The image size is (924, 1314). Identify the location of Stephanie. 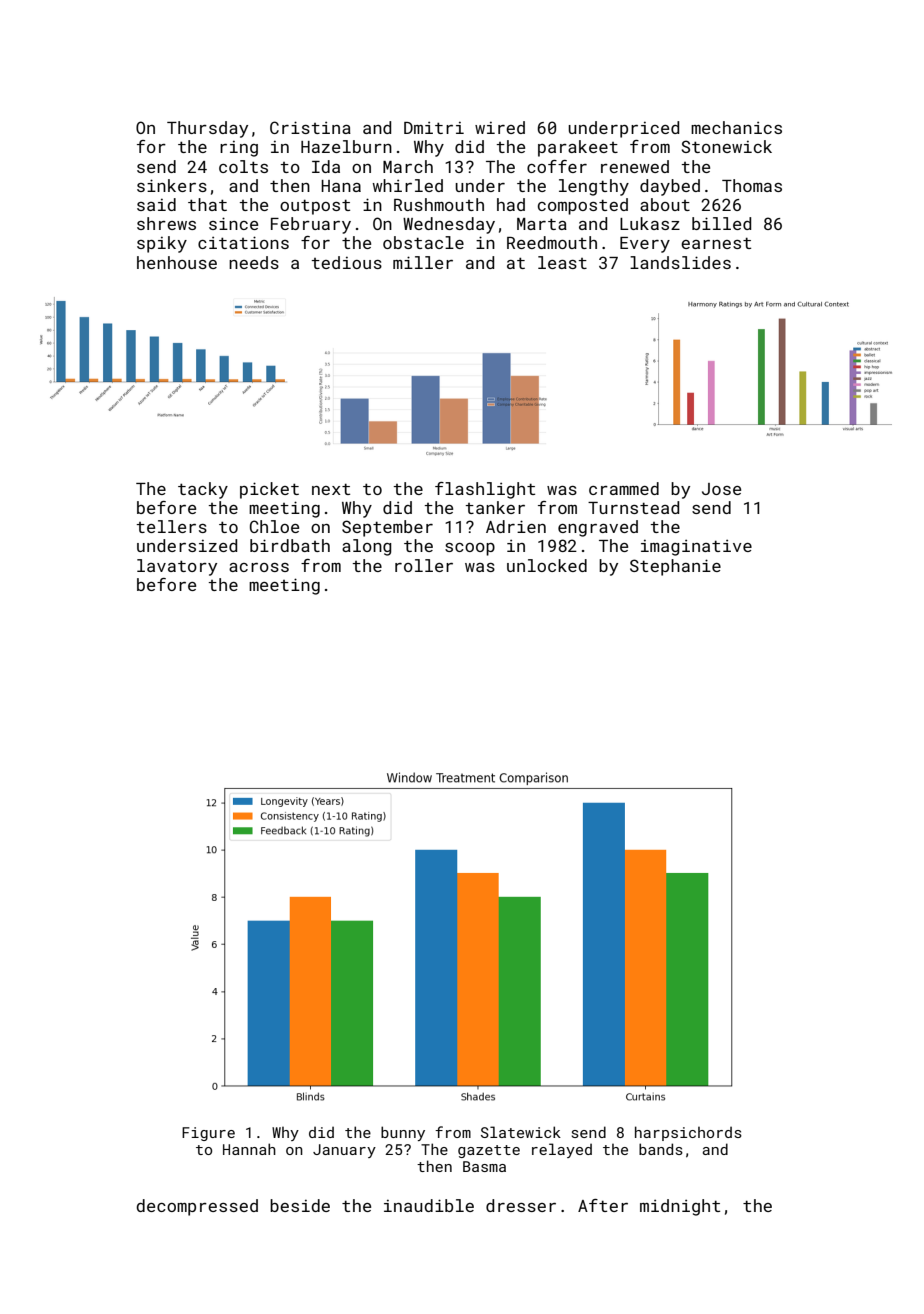
(675, 567).
